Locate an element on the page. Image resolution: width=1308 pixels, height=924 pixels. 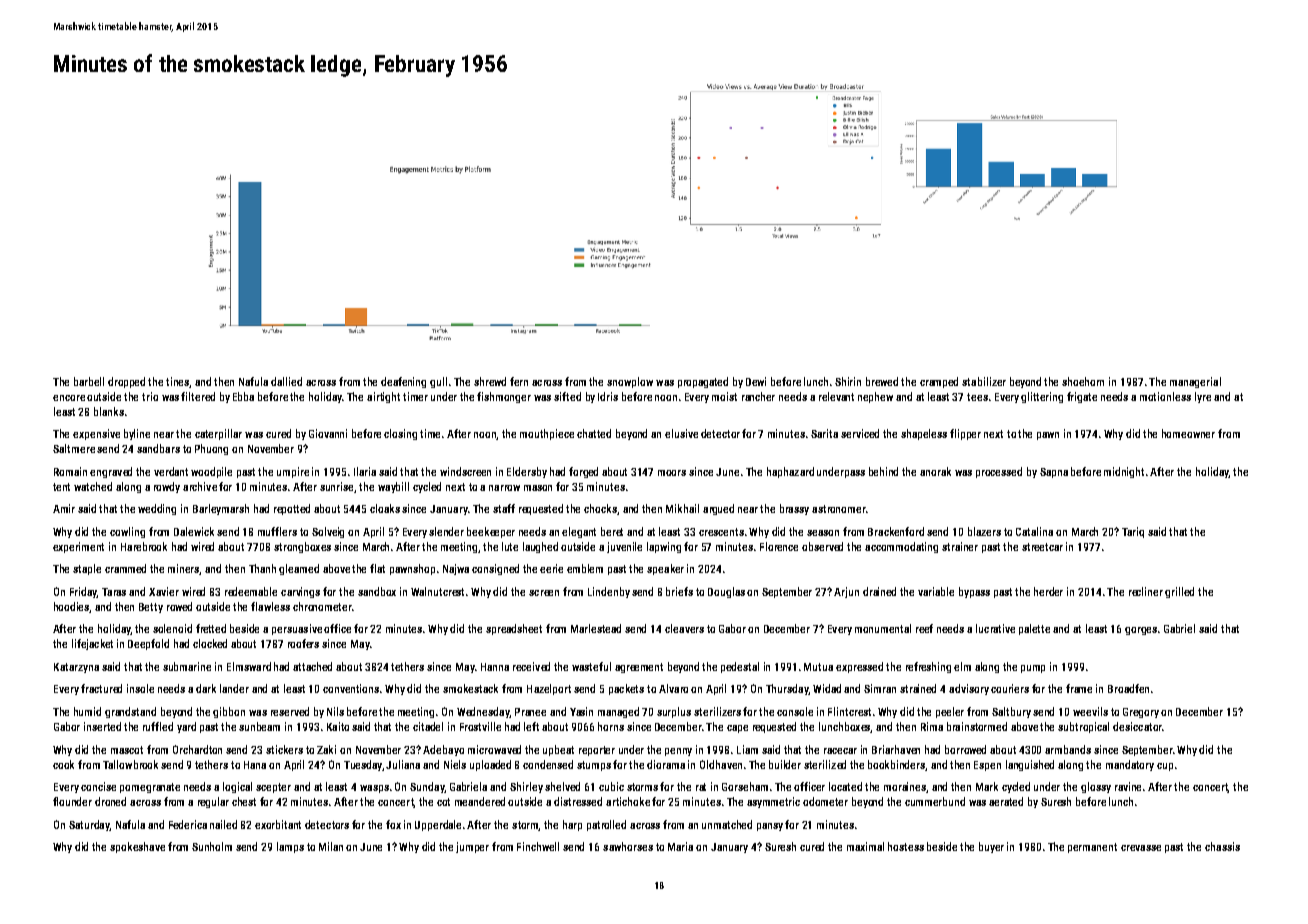
Giovanni is located at coordinates (328, 433).
